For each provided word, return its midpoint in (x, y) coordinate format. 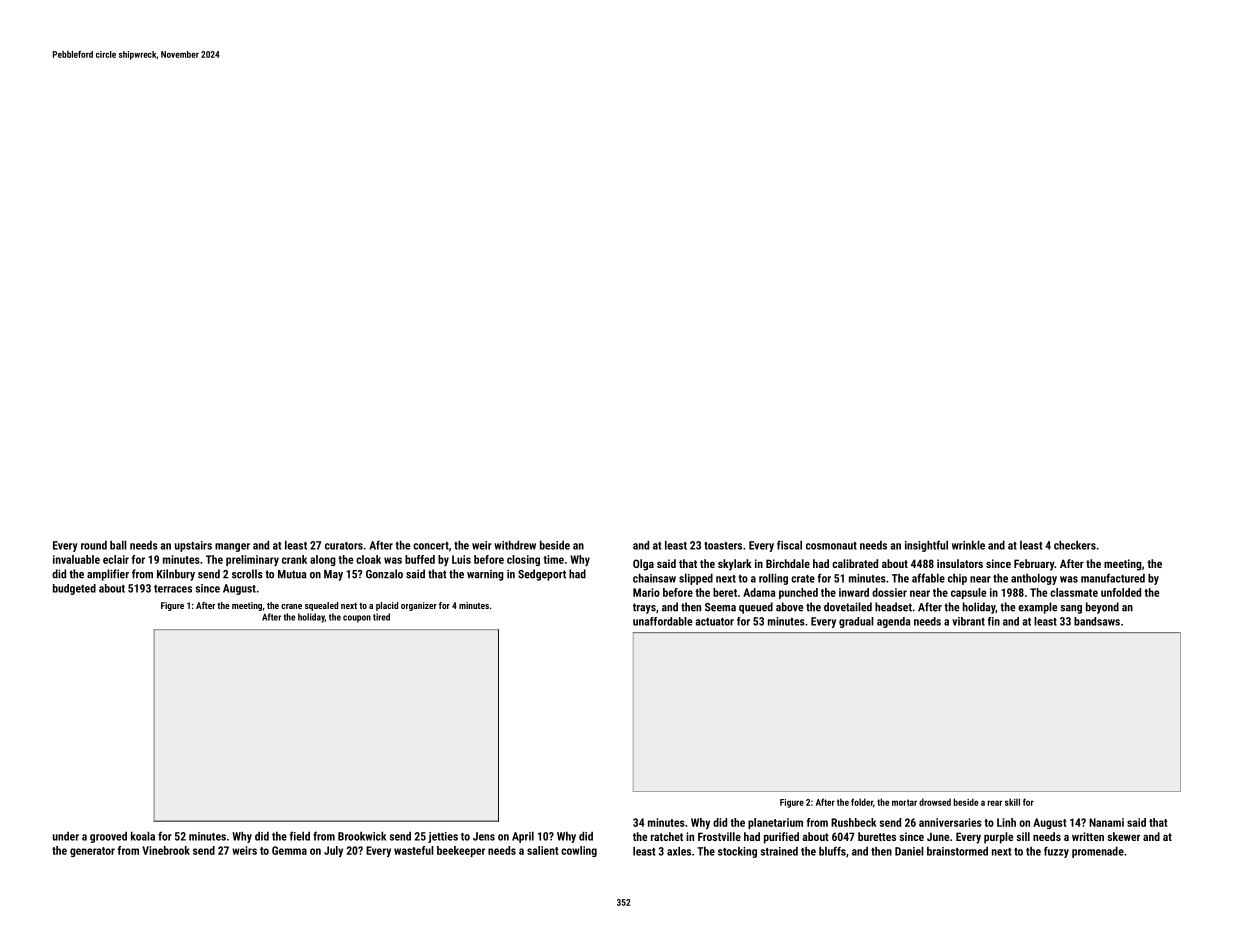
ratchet (667, 836)
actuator (714, 622)
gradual (856, 622)
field (300, 836)
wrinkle (968, 545)
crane (291, 606)
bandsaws (1097, 621)
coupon (357, 619)
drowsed (935, 802)
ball (118, 545)
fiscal (789, 545)
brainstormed (957, 851)
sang (1071, 609)
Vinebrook (166, 850)
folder (862, 802)
